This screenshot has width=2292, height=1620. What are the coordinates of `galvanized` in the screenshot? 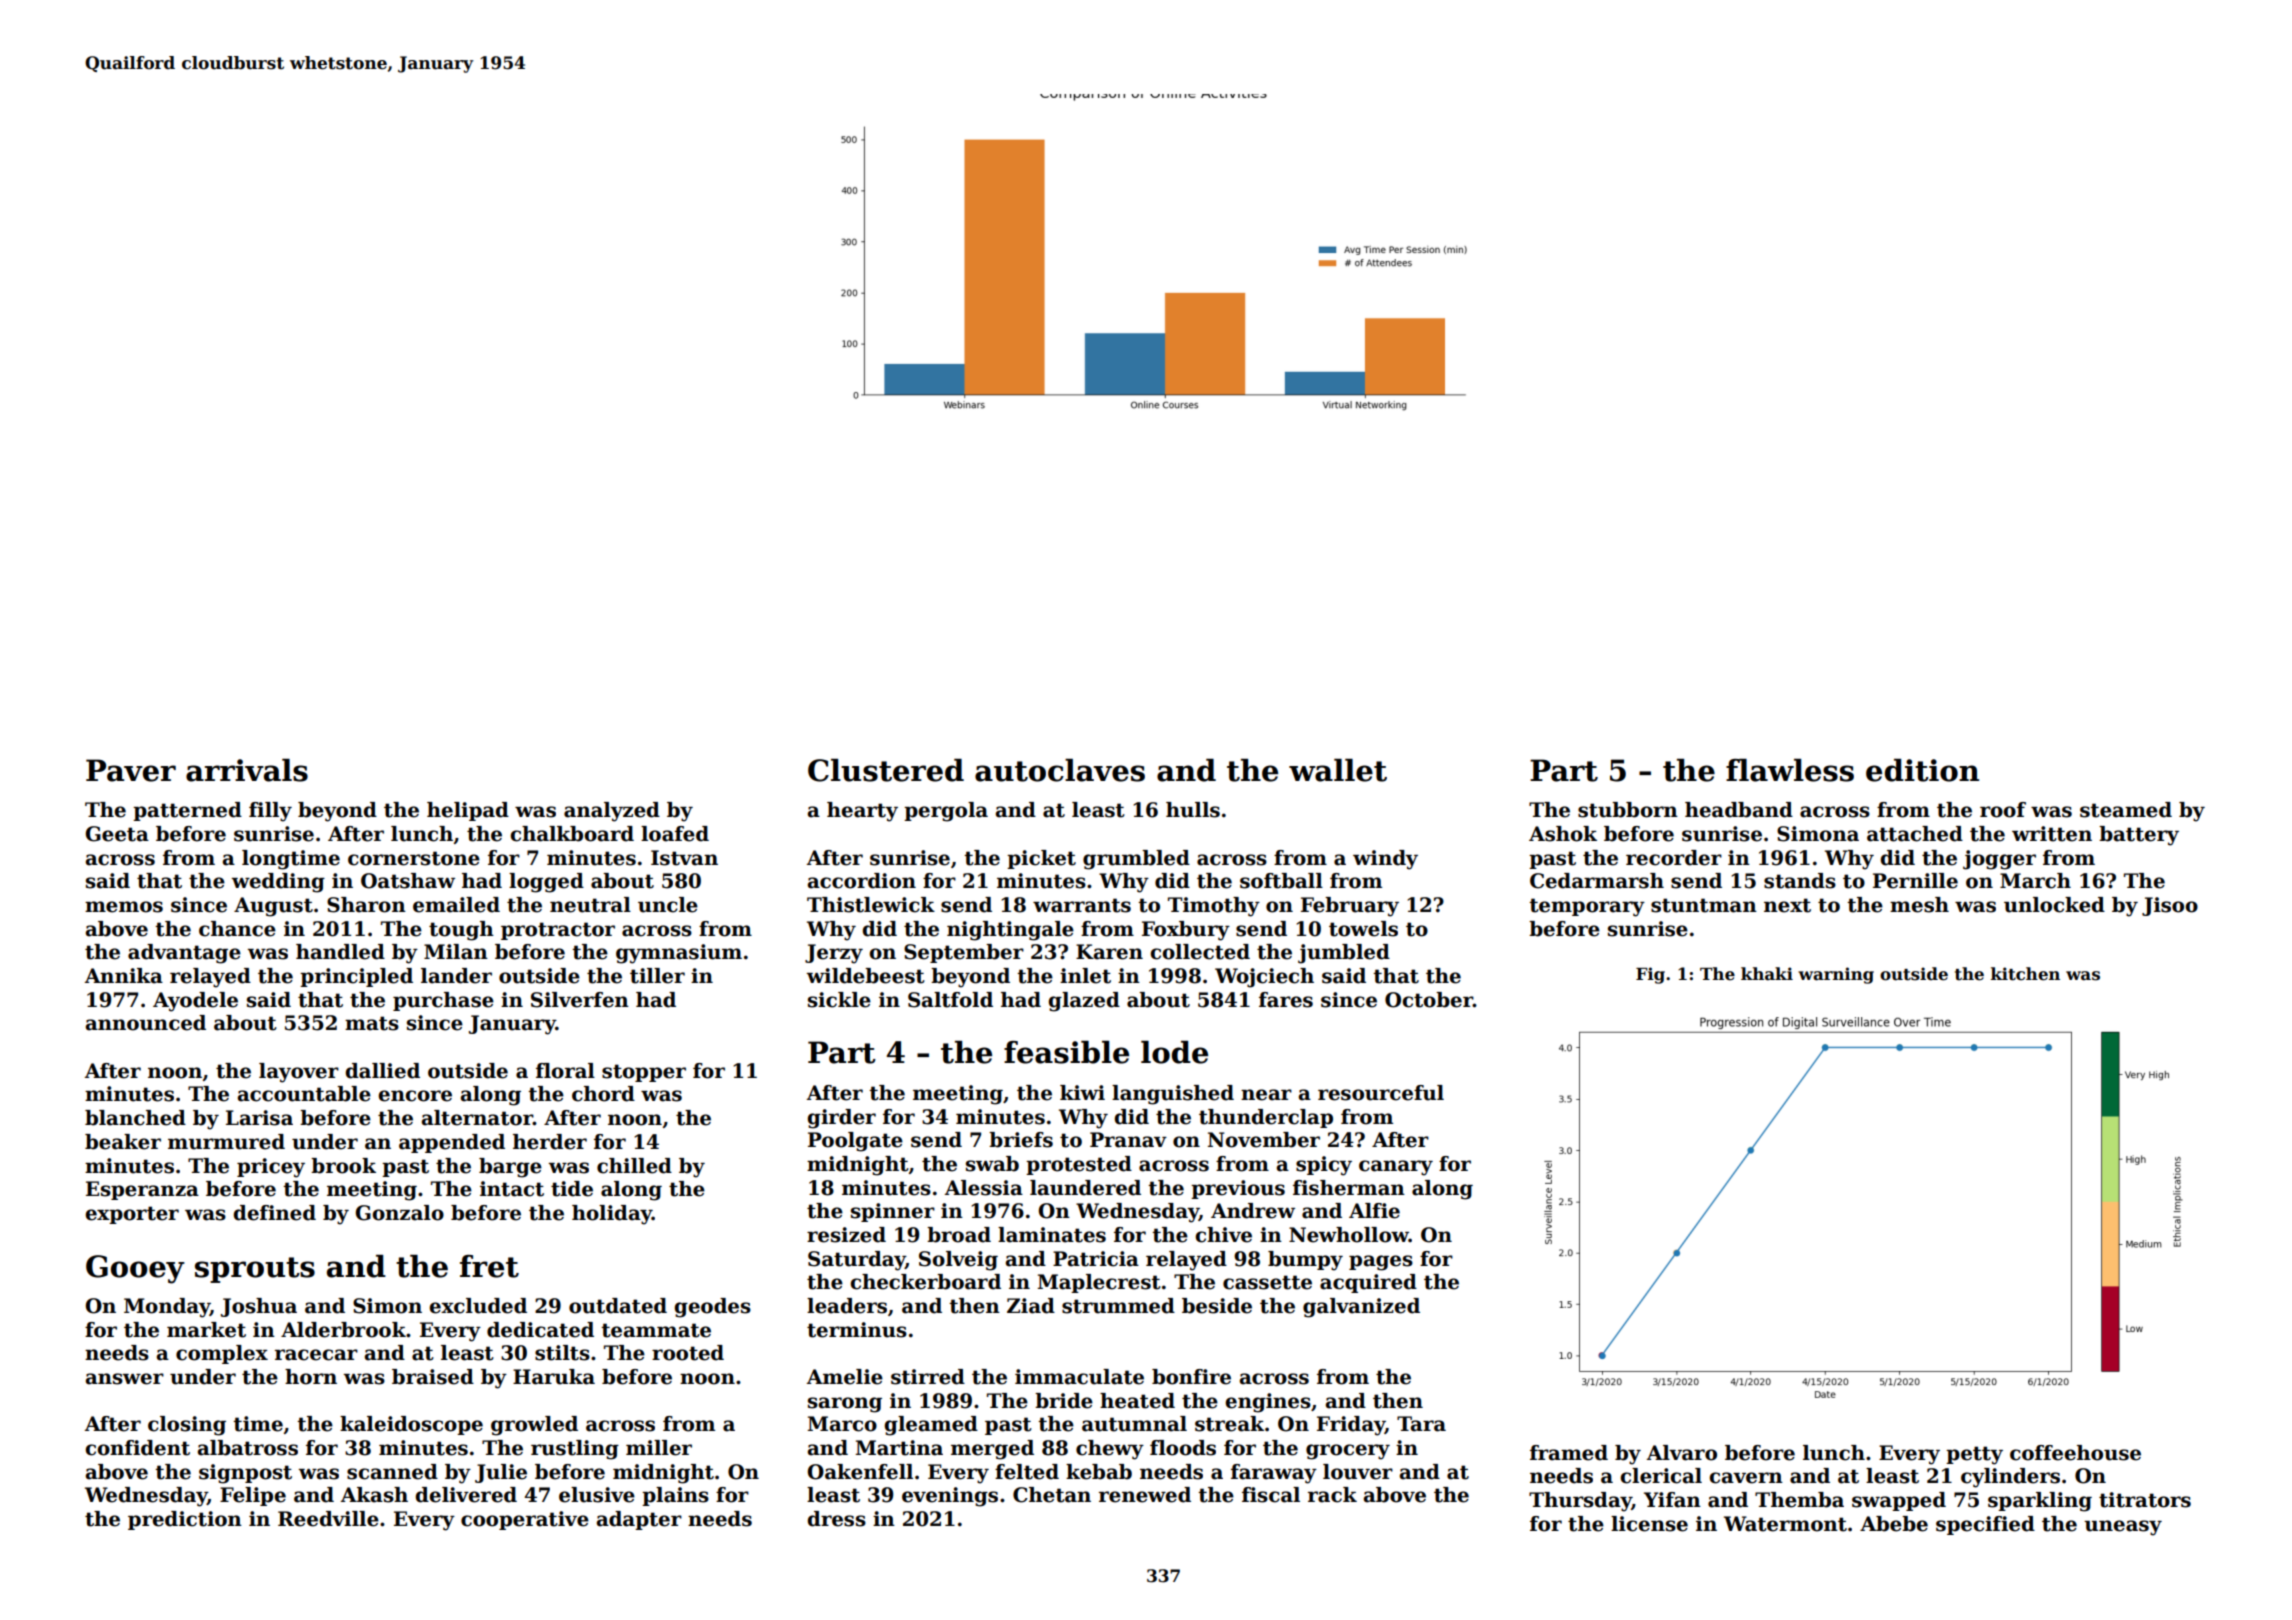 It's located at (1361, 1308).
